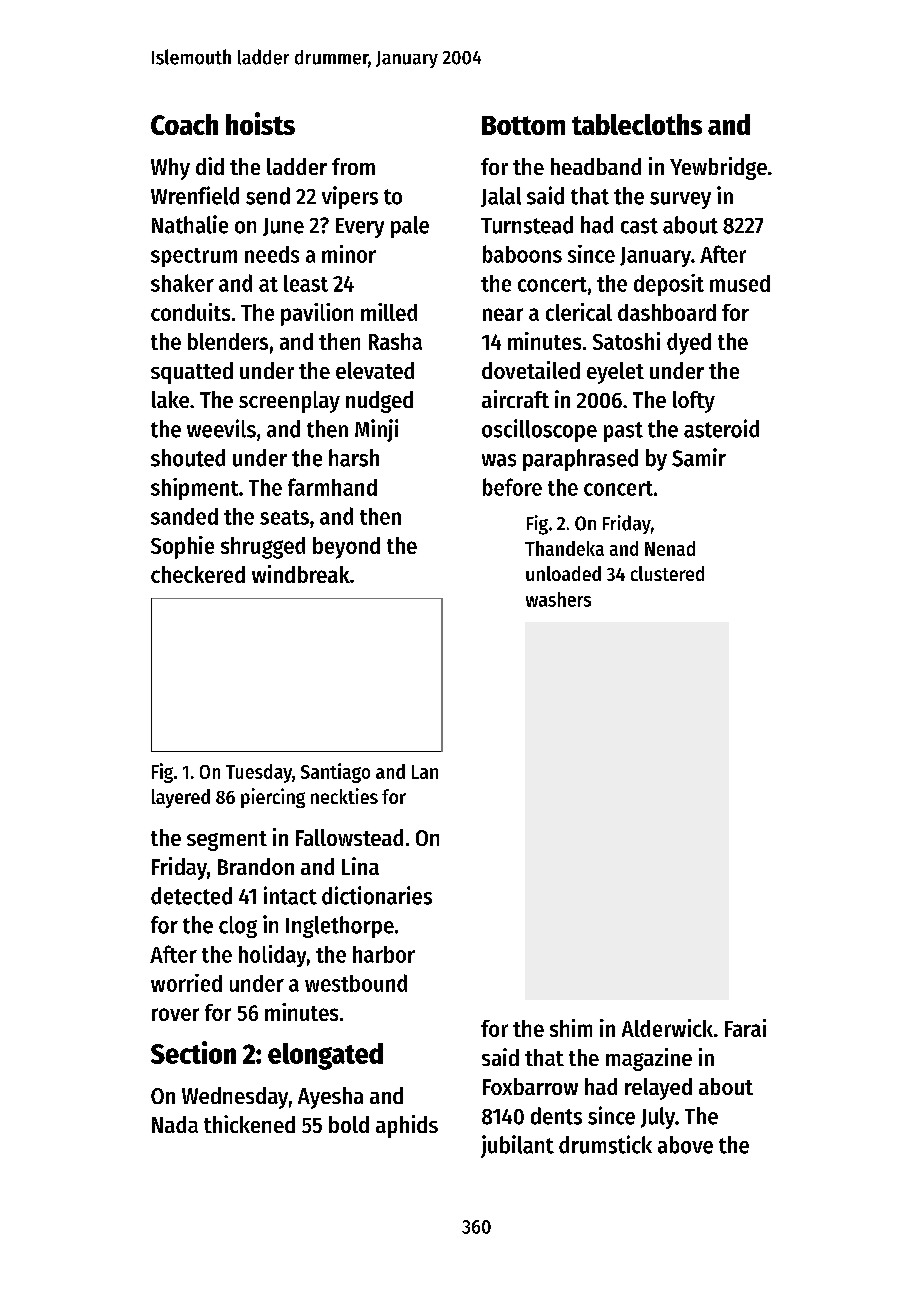  Describe the element at coordinates (515, 399) in the screenshot. I see `aircraft` at that location.
